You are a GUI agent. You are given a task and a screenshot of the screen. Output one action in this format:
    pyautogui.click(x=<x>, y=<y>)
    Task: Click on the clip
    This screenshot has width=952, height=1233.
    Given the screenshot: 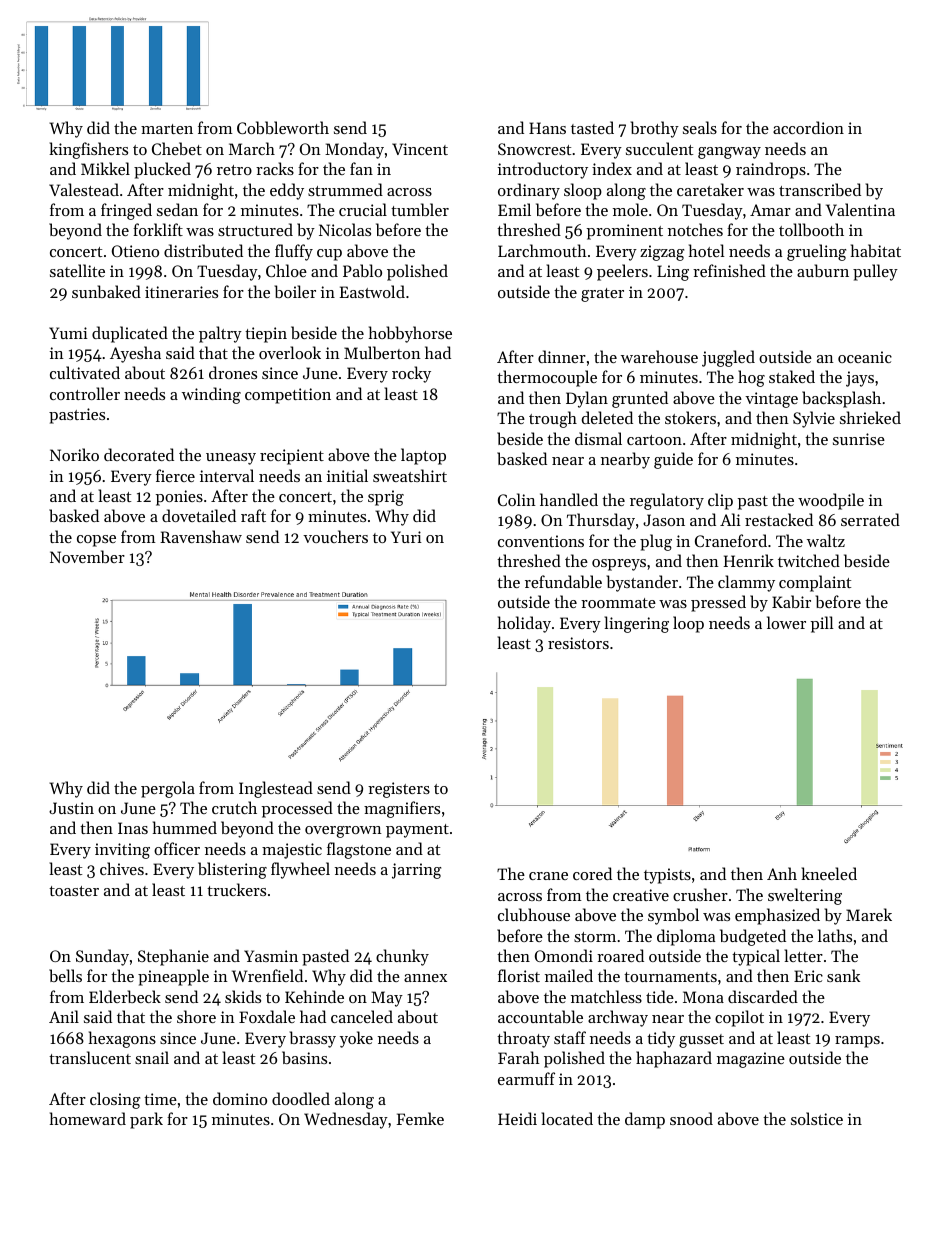 What is the action you would take?
    pyautogui.click(x=720, y=501)
